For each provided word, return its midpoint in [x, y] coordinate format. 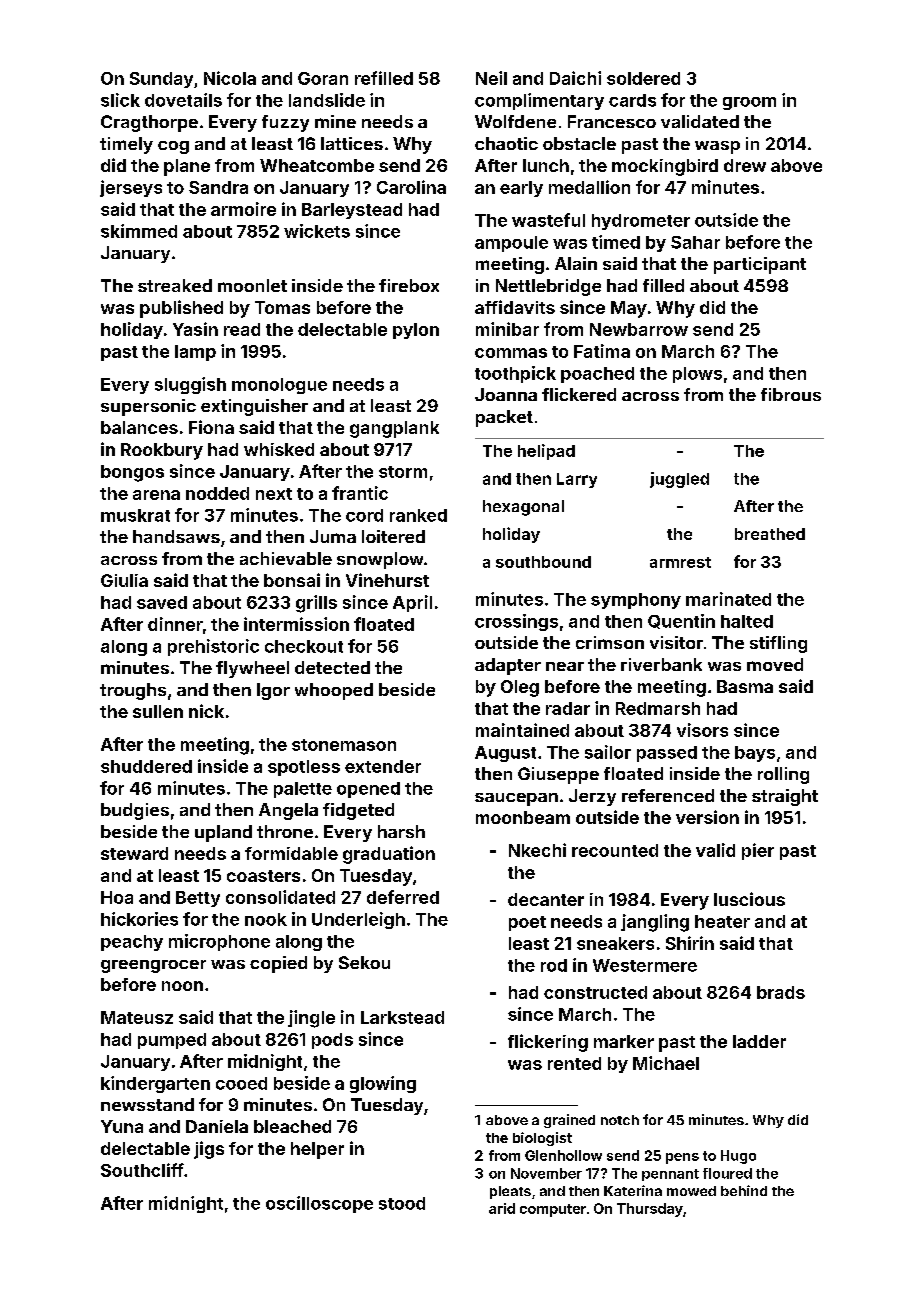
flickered [579, 394]
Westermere [645, 965]
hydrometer [641, 222]
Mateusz [137, 1017]
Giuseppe [558, 775]
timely [126, 145]
